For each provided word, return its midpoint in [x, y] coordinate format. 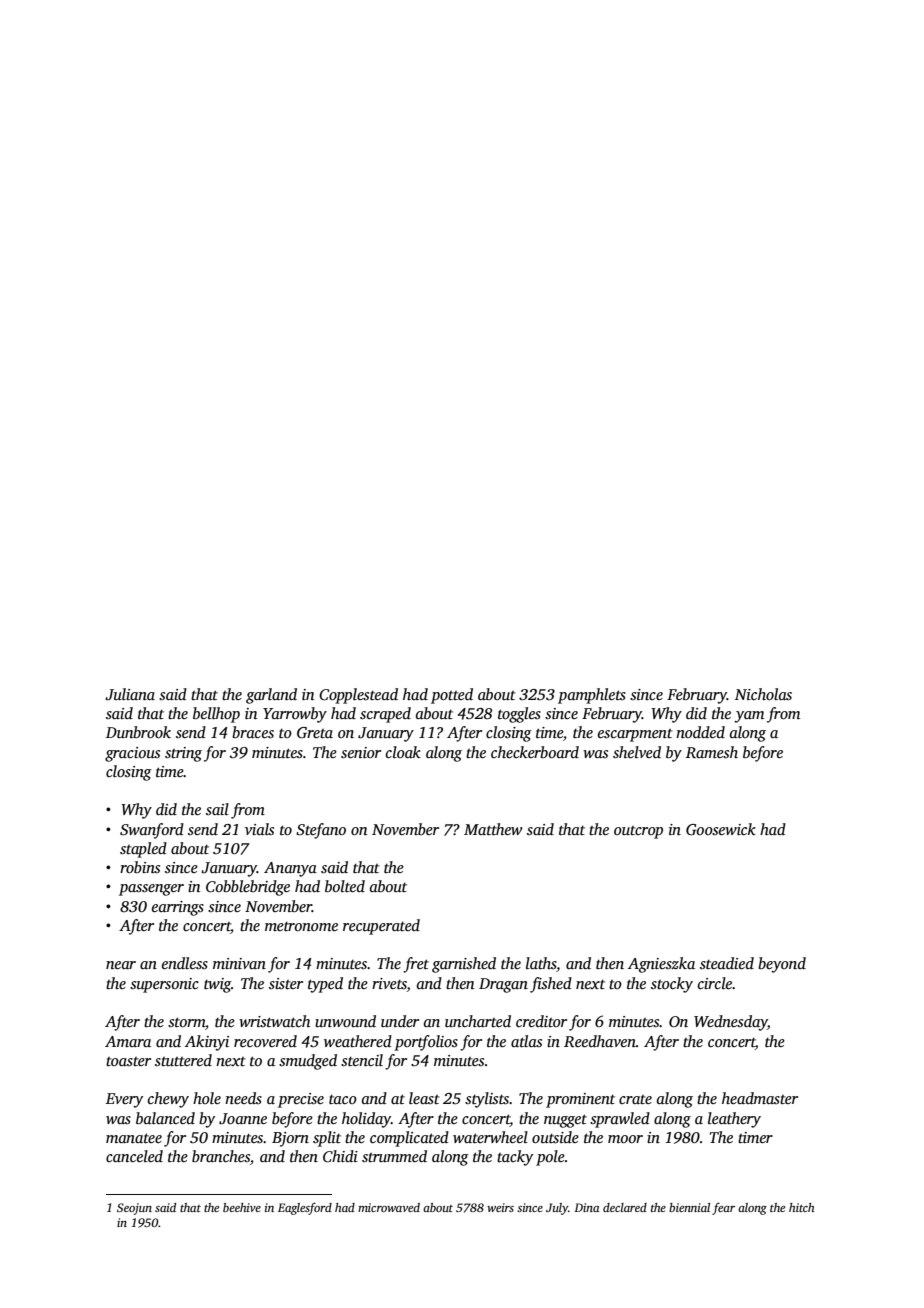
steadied [727, 963]
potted [452, 696]
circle [715, 983]
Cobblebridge [248, 888]
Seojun [134, 1209]
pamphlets [592, 696]
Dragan [503, 985]
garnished [464, 965]
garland [271, 696]
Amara [128, 1041]
